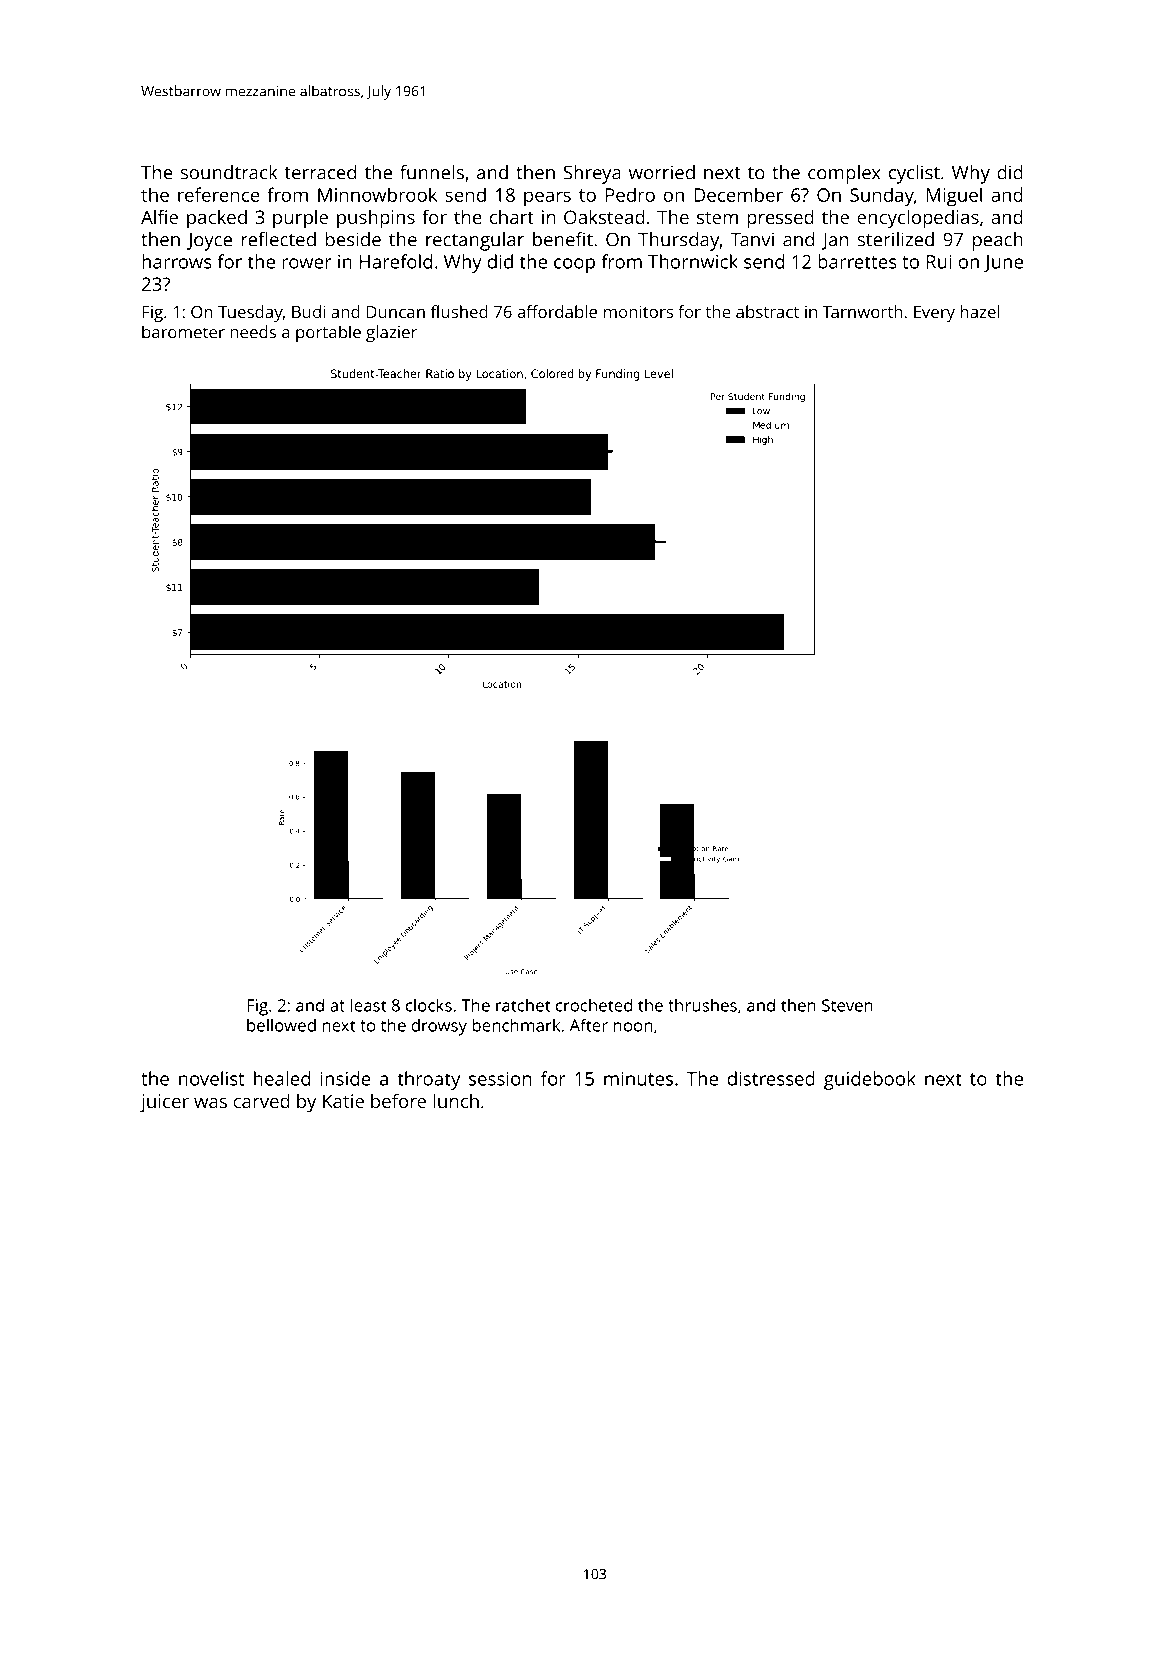 This screenshot has height=1654, width=1165. Describe the element at coordinates (980, 311) in the screenshot. I see `hazel` at that location.
